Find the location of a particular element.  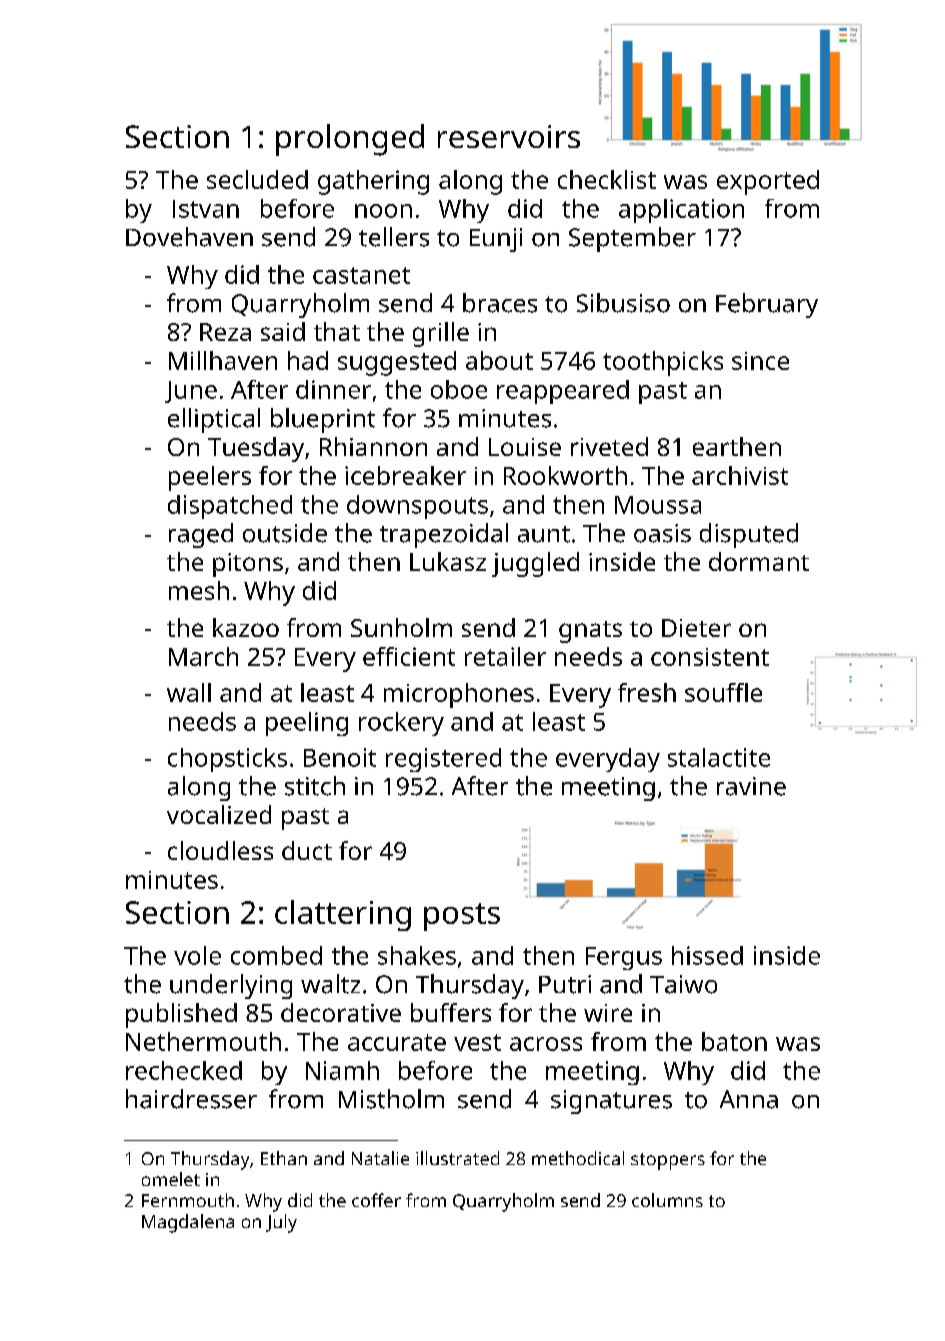

dinner is located at coordinates (333, 389).
